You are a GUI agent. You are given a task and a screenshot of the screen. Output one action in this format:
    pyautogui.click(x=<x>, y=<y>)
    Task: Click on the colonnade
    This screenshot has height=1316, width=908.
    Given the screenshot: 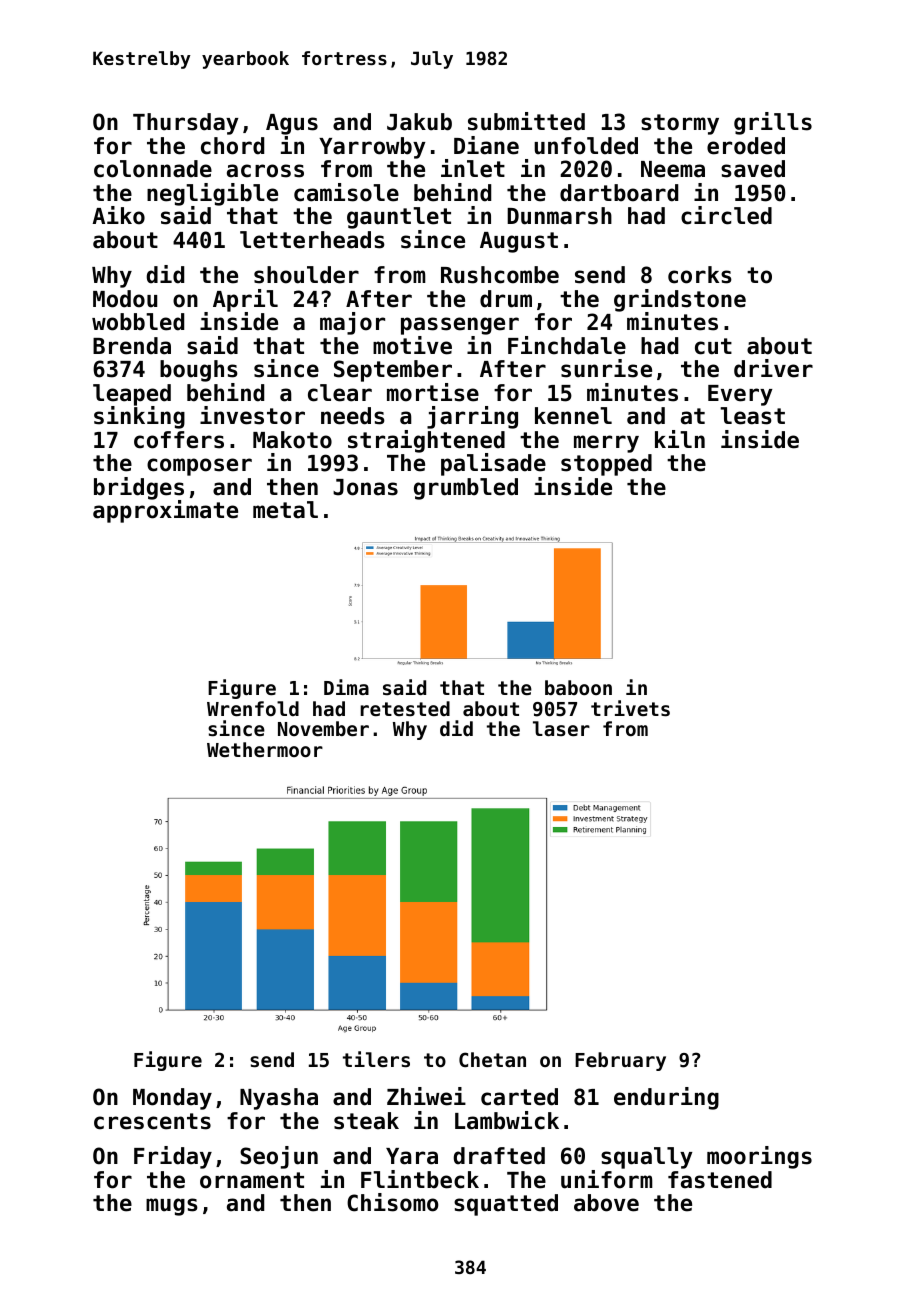 What is the action you would take?
    pyautogui.click(x=153, y=169)
